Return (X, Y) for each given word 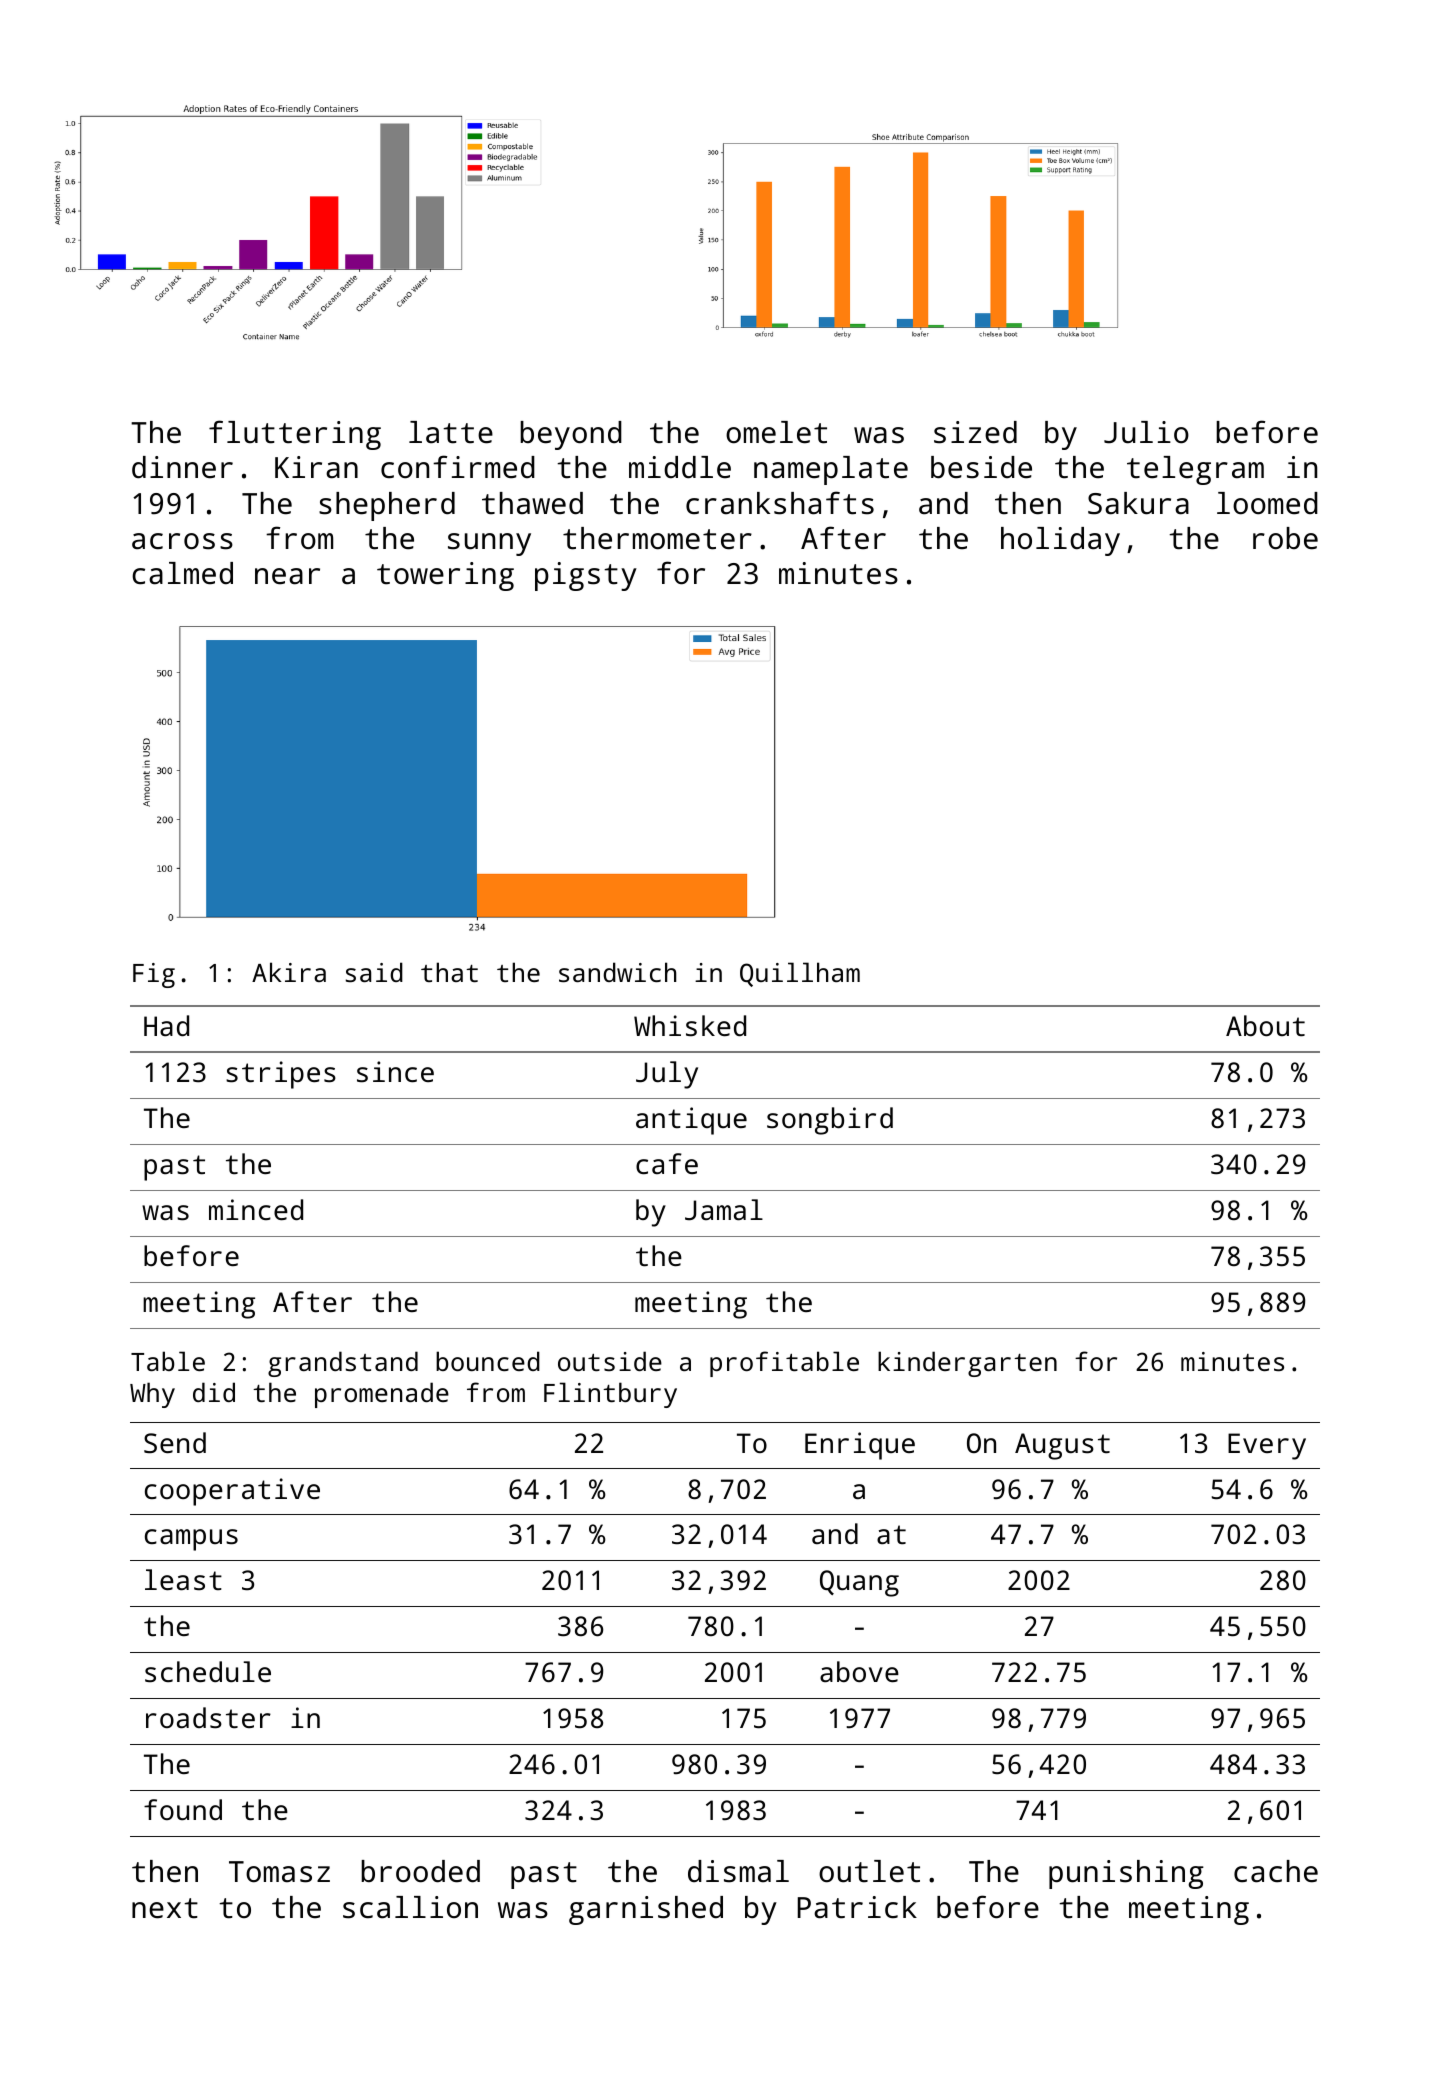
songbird (830, 1121)
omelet (776, 432)
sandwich (617, 972)
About (1265, 1025)
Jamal (724, 1209)
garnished (646, 1910)
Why (152, 1395)
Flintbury (610, 1395)
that (449, 972)
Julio (1146, 432)
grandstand (343, 1364)
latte (451, 432)
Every (1267, 1446)
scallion (410, 1907)
